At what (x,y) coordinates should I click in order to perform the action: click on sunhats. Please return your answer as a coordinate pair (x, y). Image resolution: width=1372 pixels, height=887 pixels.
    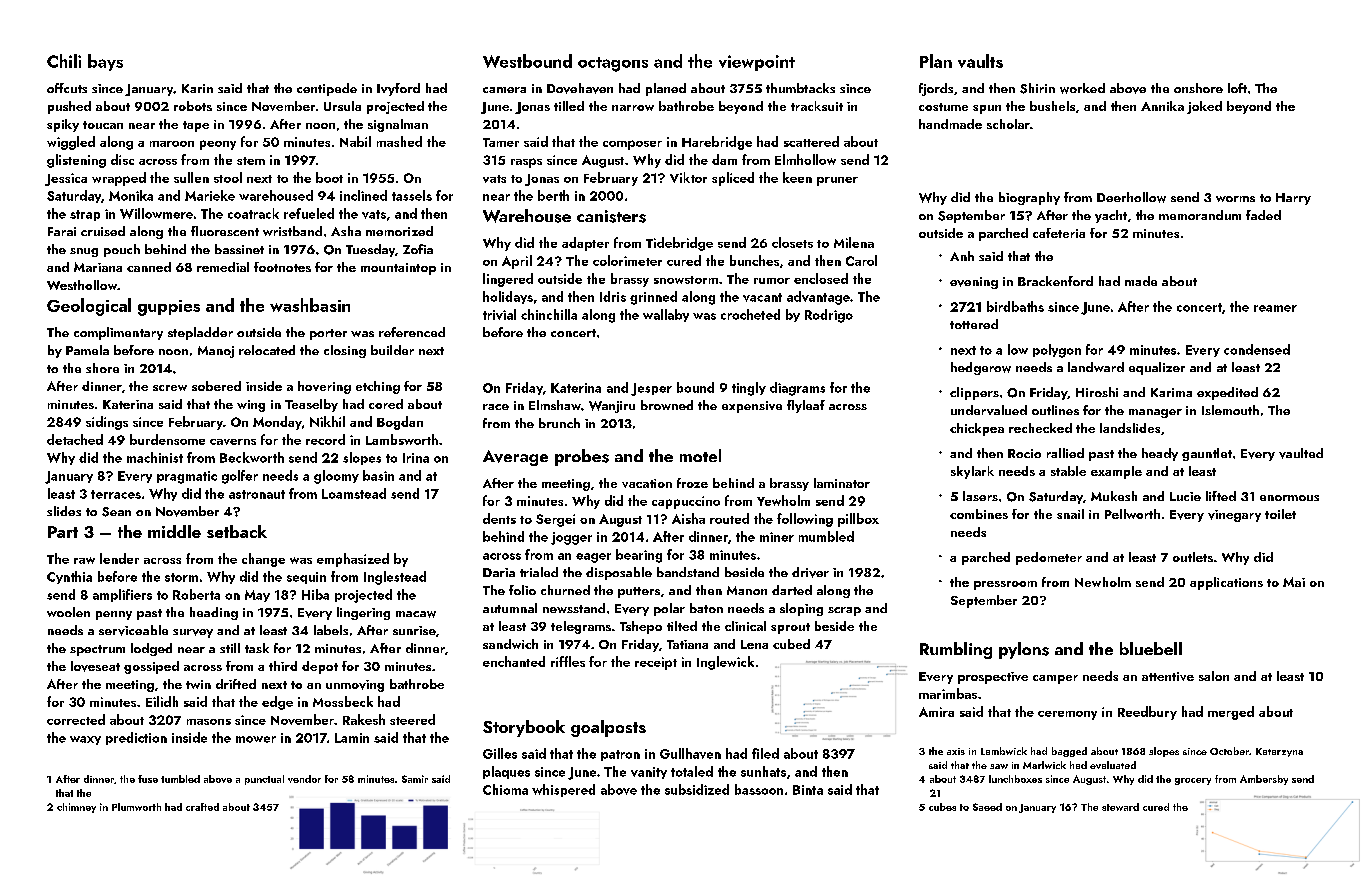
    Looking at the image, I should click on (763, 771).
